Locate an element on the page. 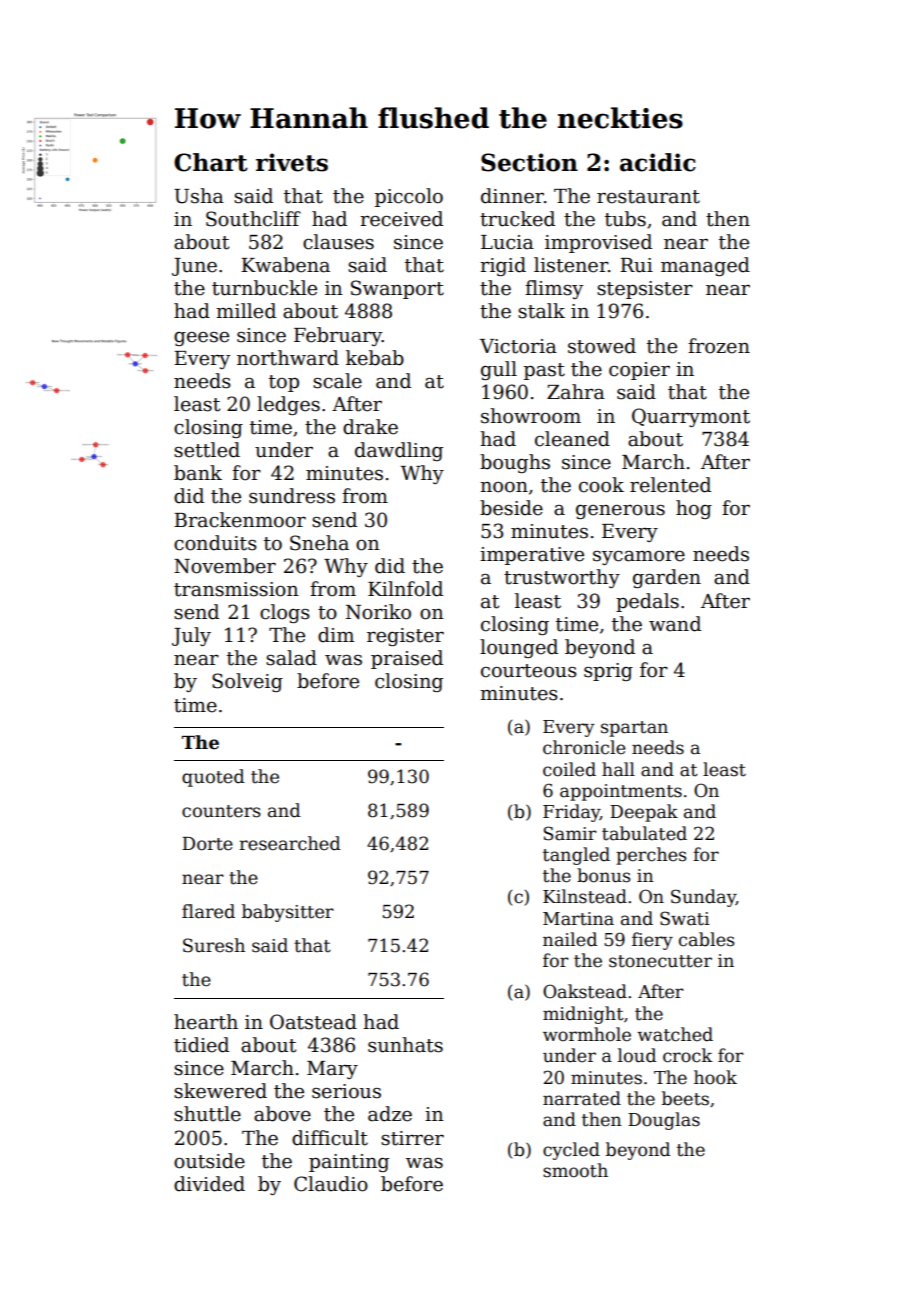 The width and height of the image is (924, 1311). divided is located at coordinates (209, 1184).
